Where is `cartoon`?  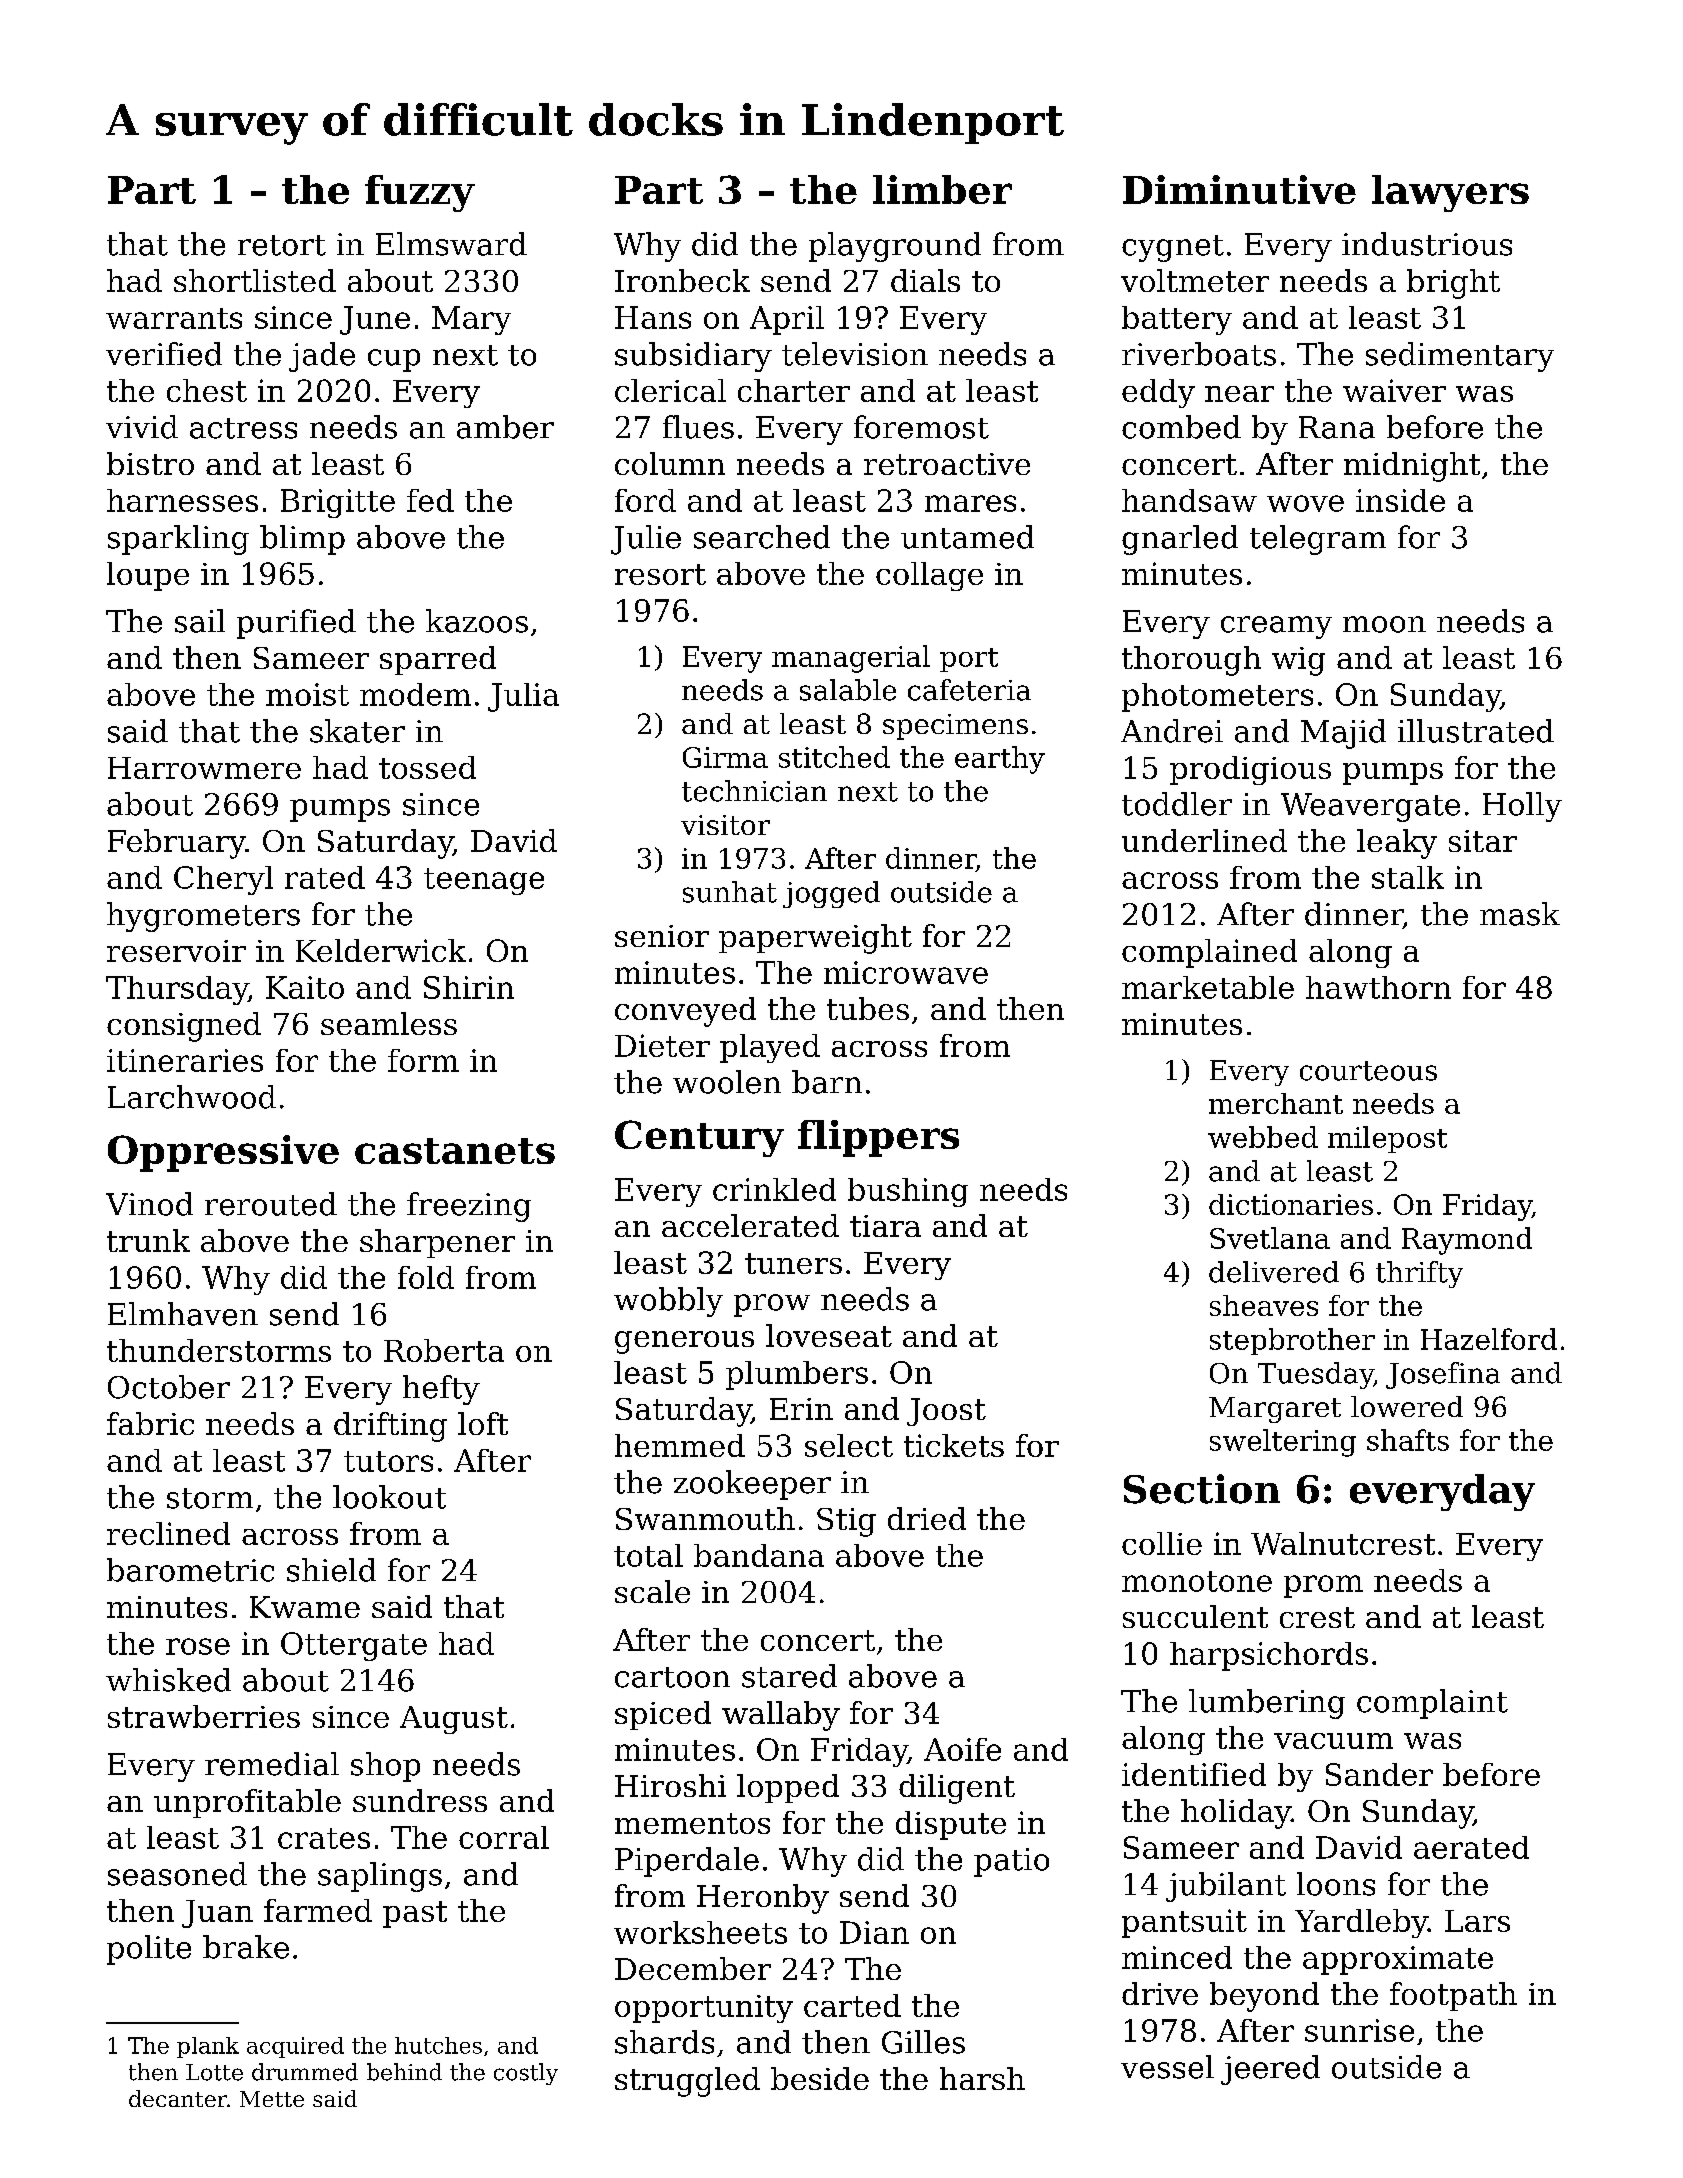
cartoon is located at coordinates (672, 1677).
